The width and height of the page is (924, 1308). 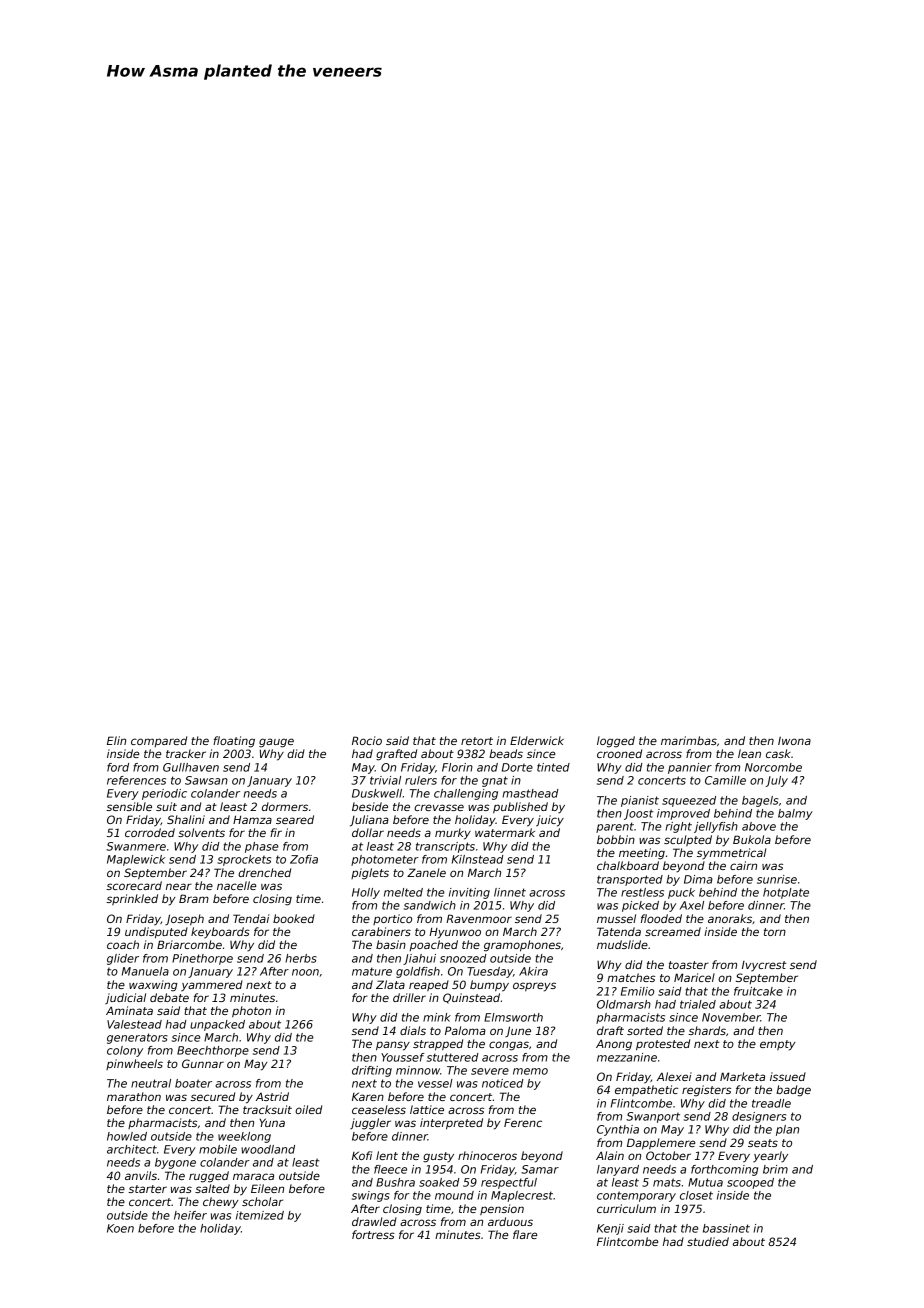 What do you see at coordinates (689, 740) in the page?
I see `marimbas` at bounding box center [689, 740].
